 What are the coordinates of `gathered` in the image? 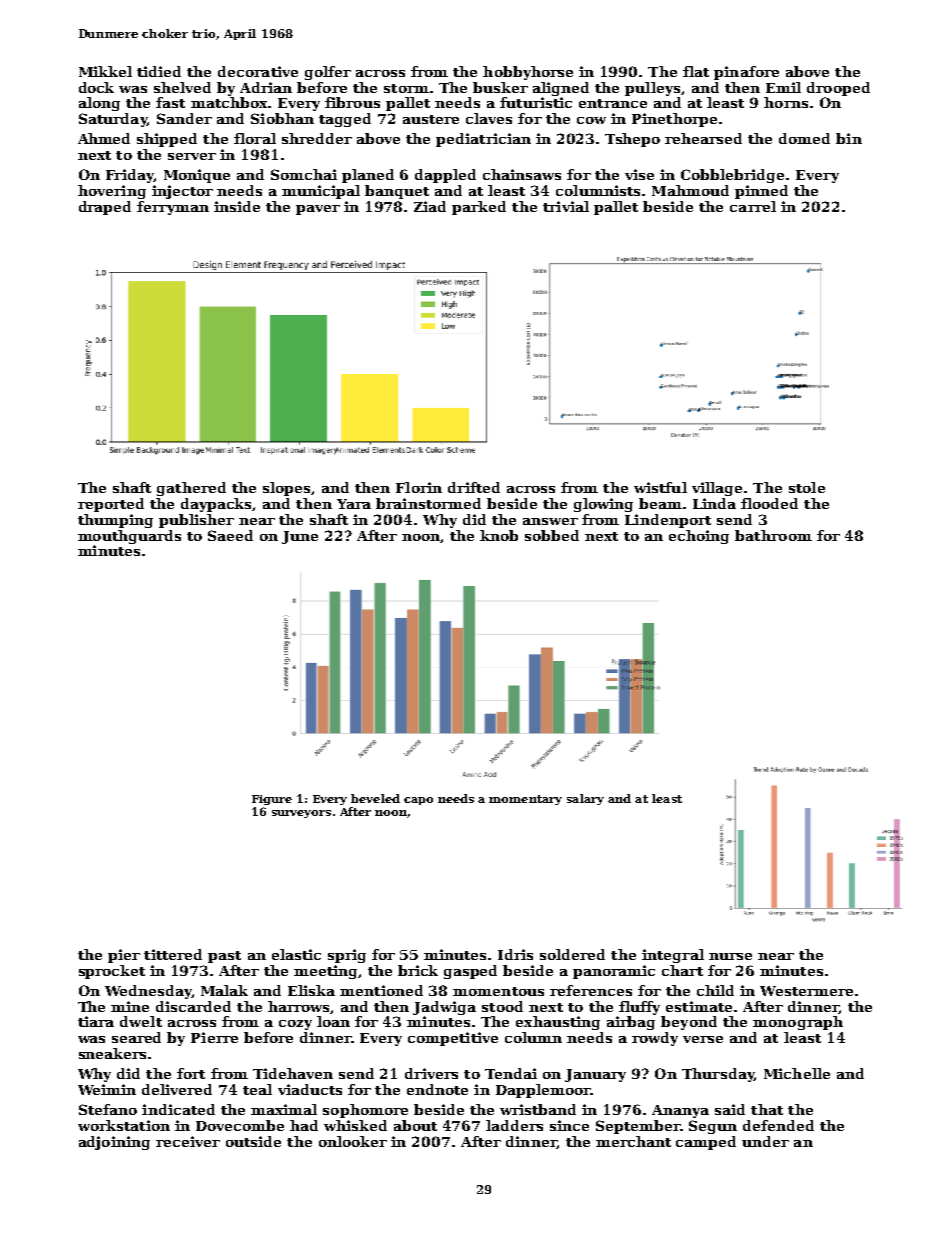 It's located at (191, 489).
